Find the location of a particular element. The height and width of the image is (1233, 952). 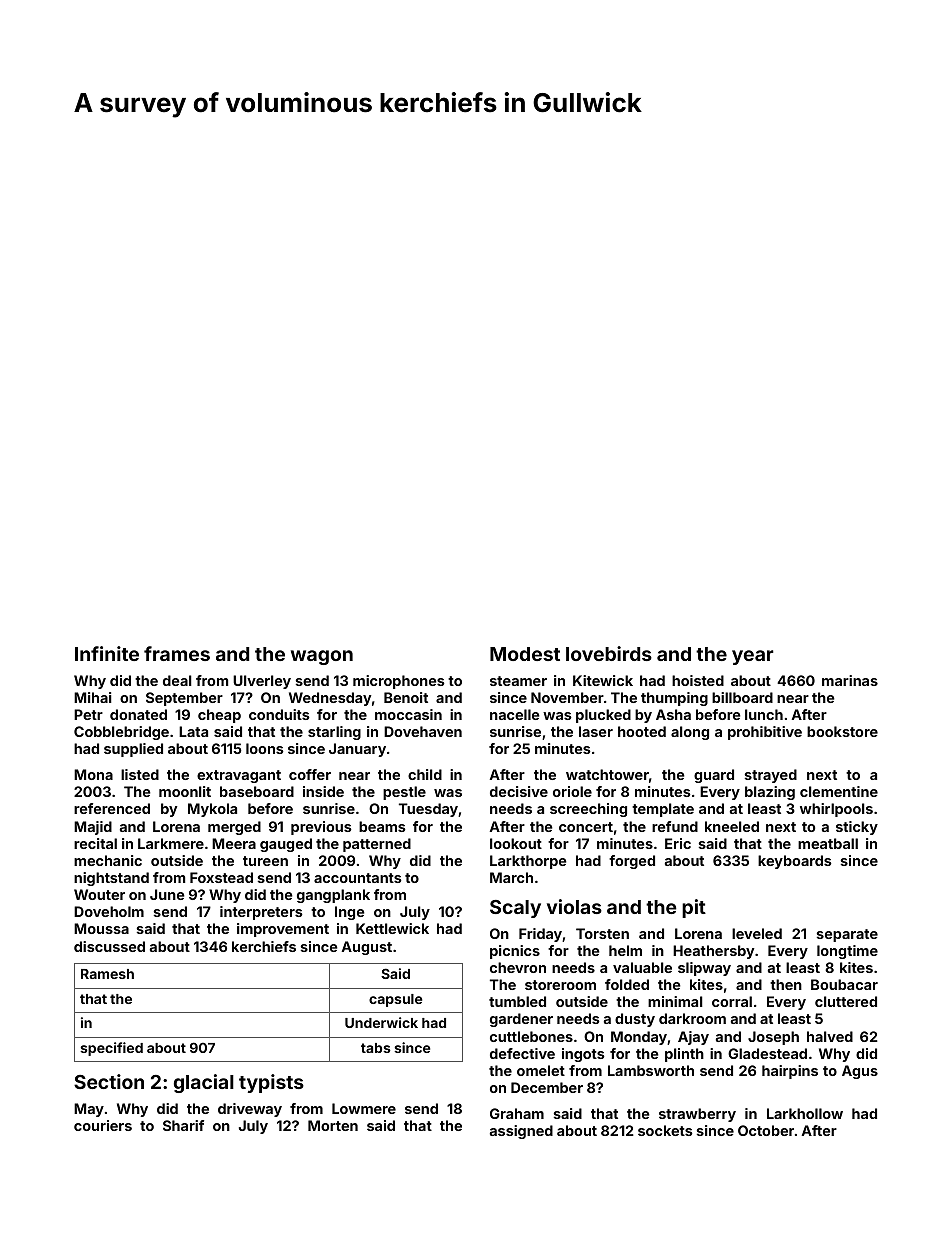

picnics is located at coordinates (515, 952).
